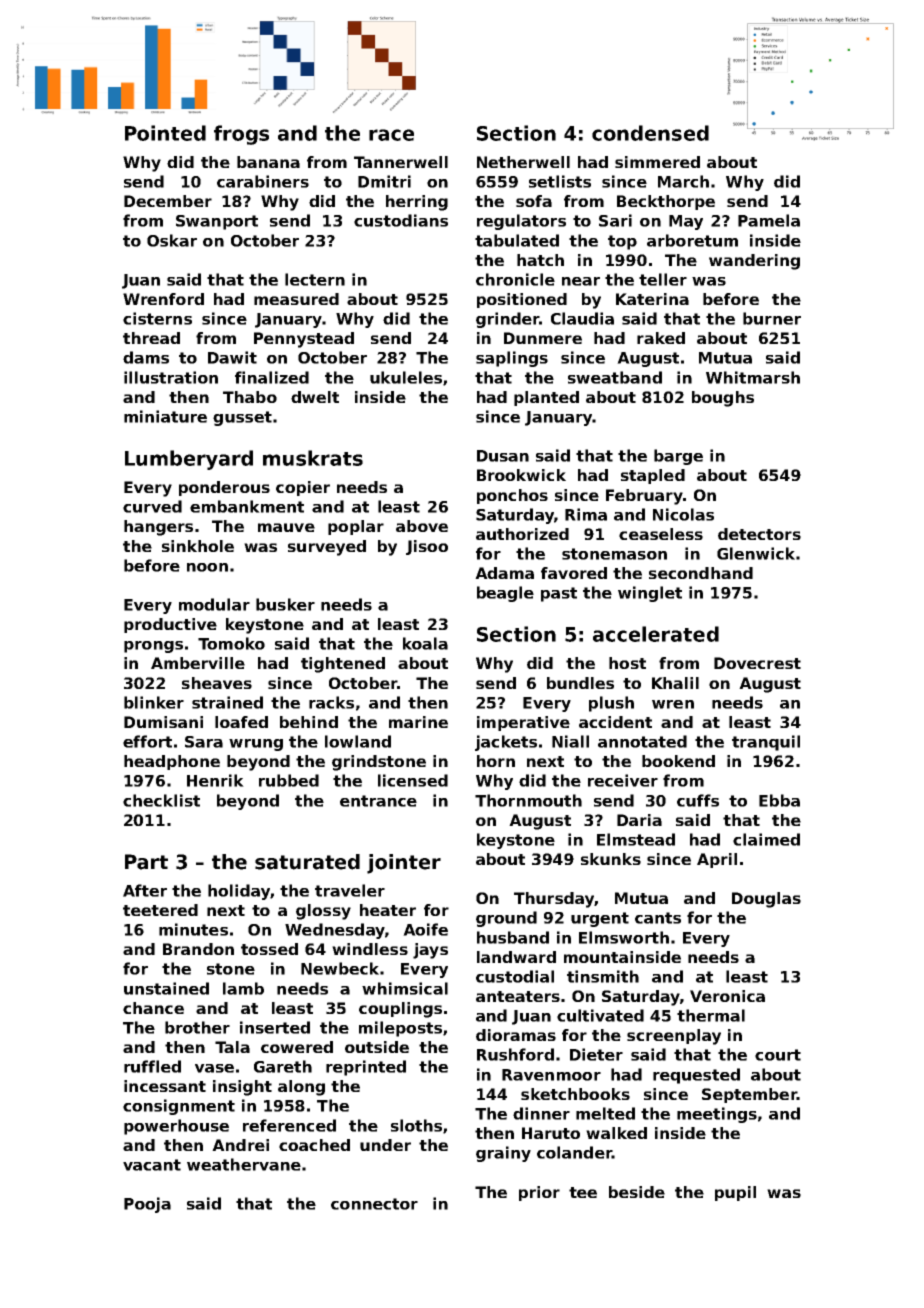  I want to click on receiver, so click(623, 780).
